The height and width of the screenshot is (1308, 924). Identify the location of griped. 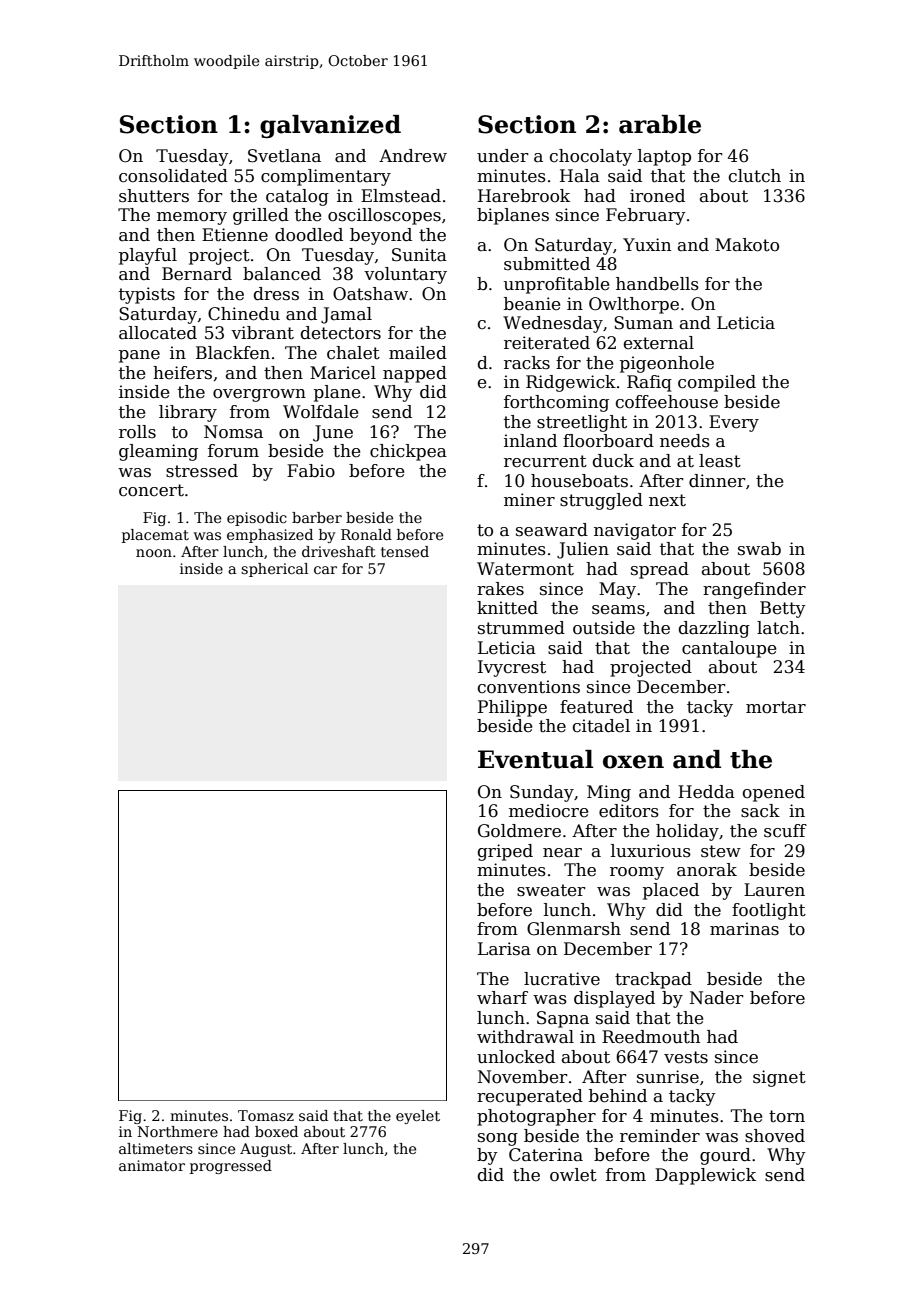
(505, 852).
